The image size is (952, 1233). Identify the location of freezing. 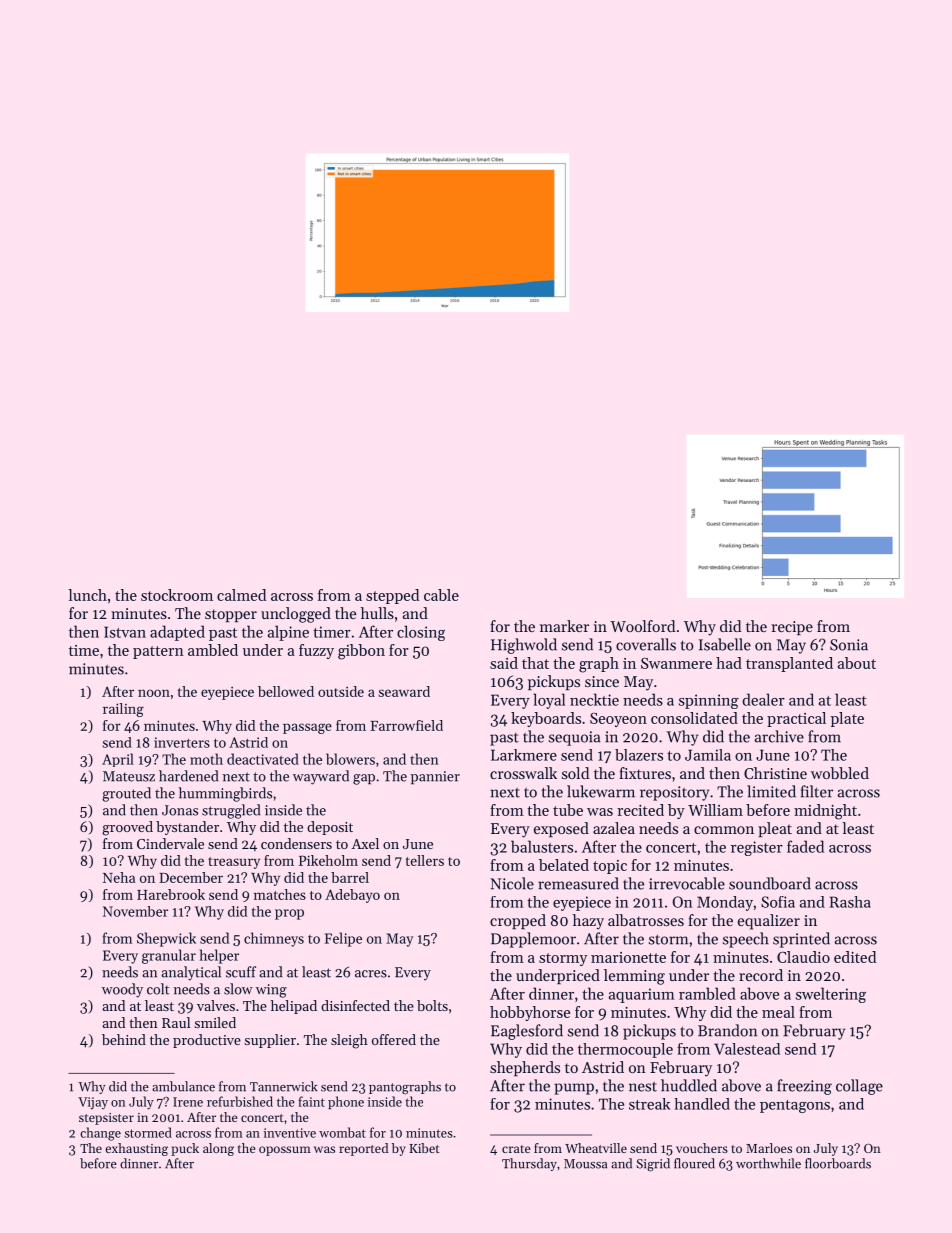
(804, 1087).
